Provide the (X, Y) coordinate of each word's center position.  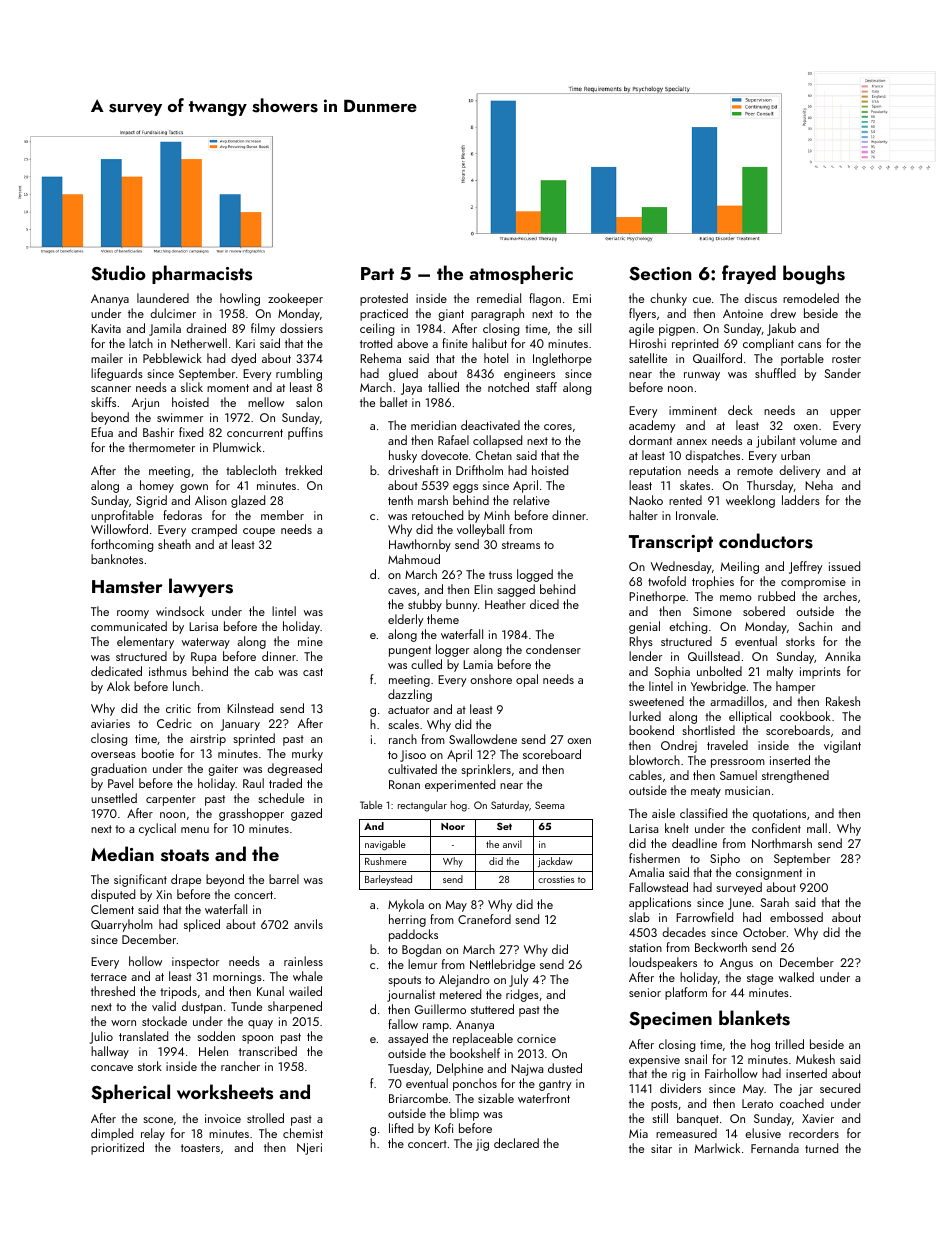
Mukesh (815, 1059)
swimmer (180, 417)
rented (685, 500)
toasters (200, 1148)
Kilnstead (250, 708)
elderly (405, 620)
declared (516, 1143)
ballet (394, 402)
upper (845, 413)
